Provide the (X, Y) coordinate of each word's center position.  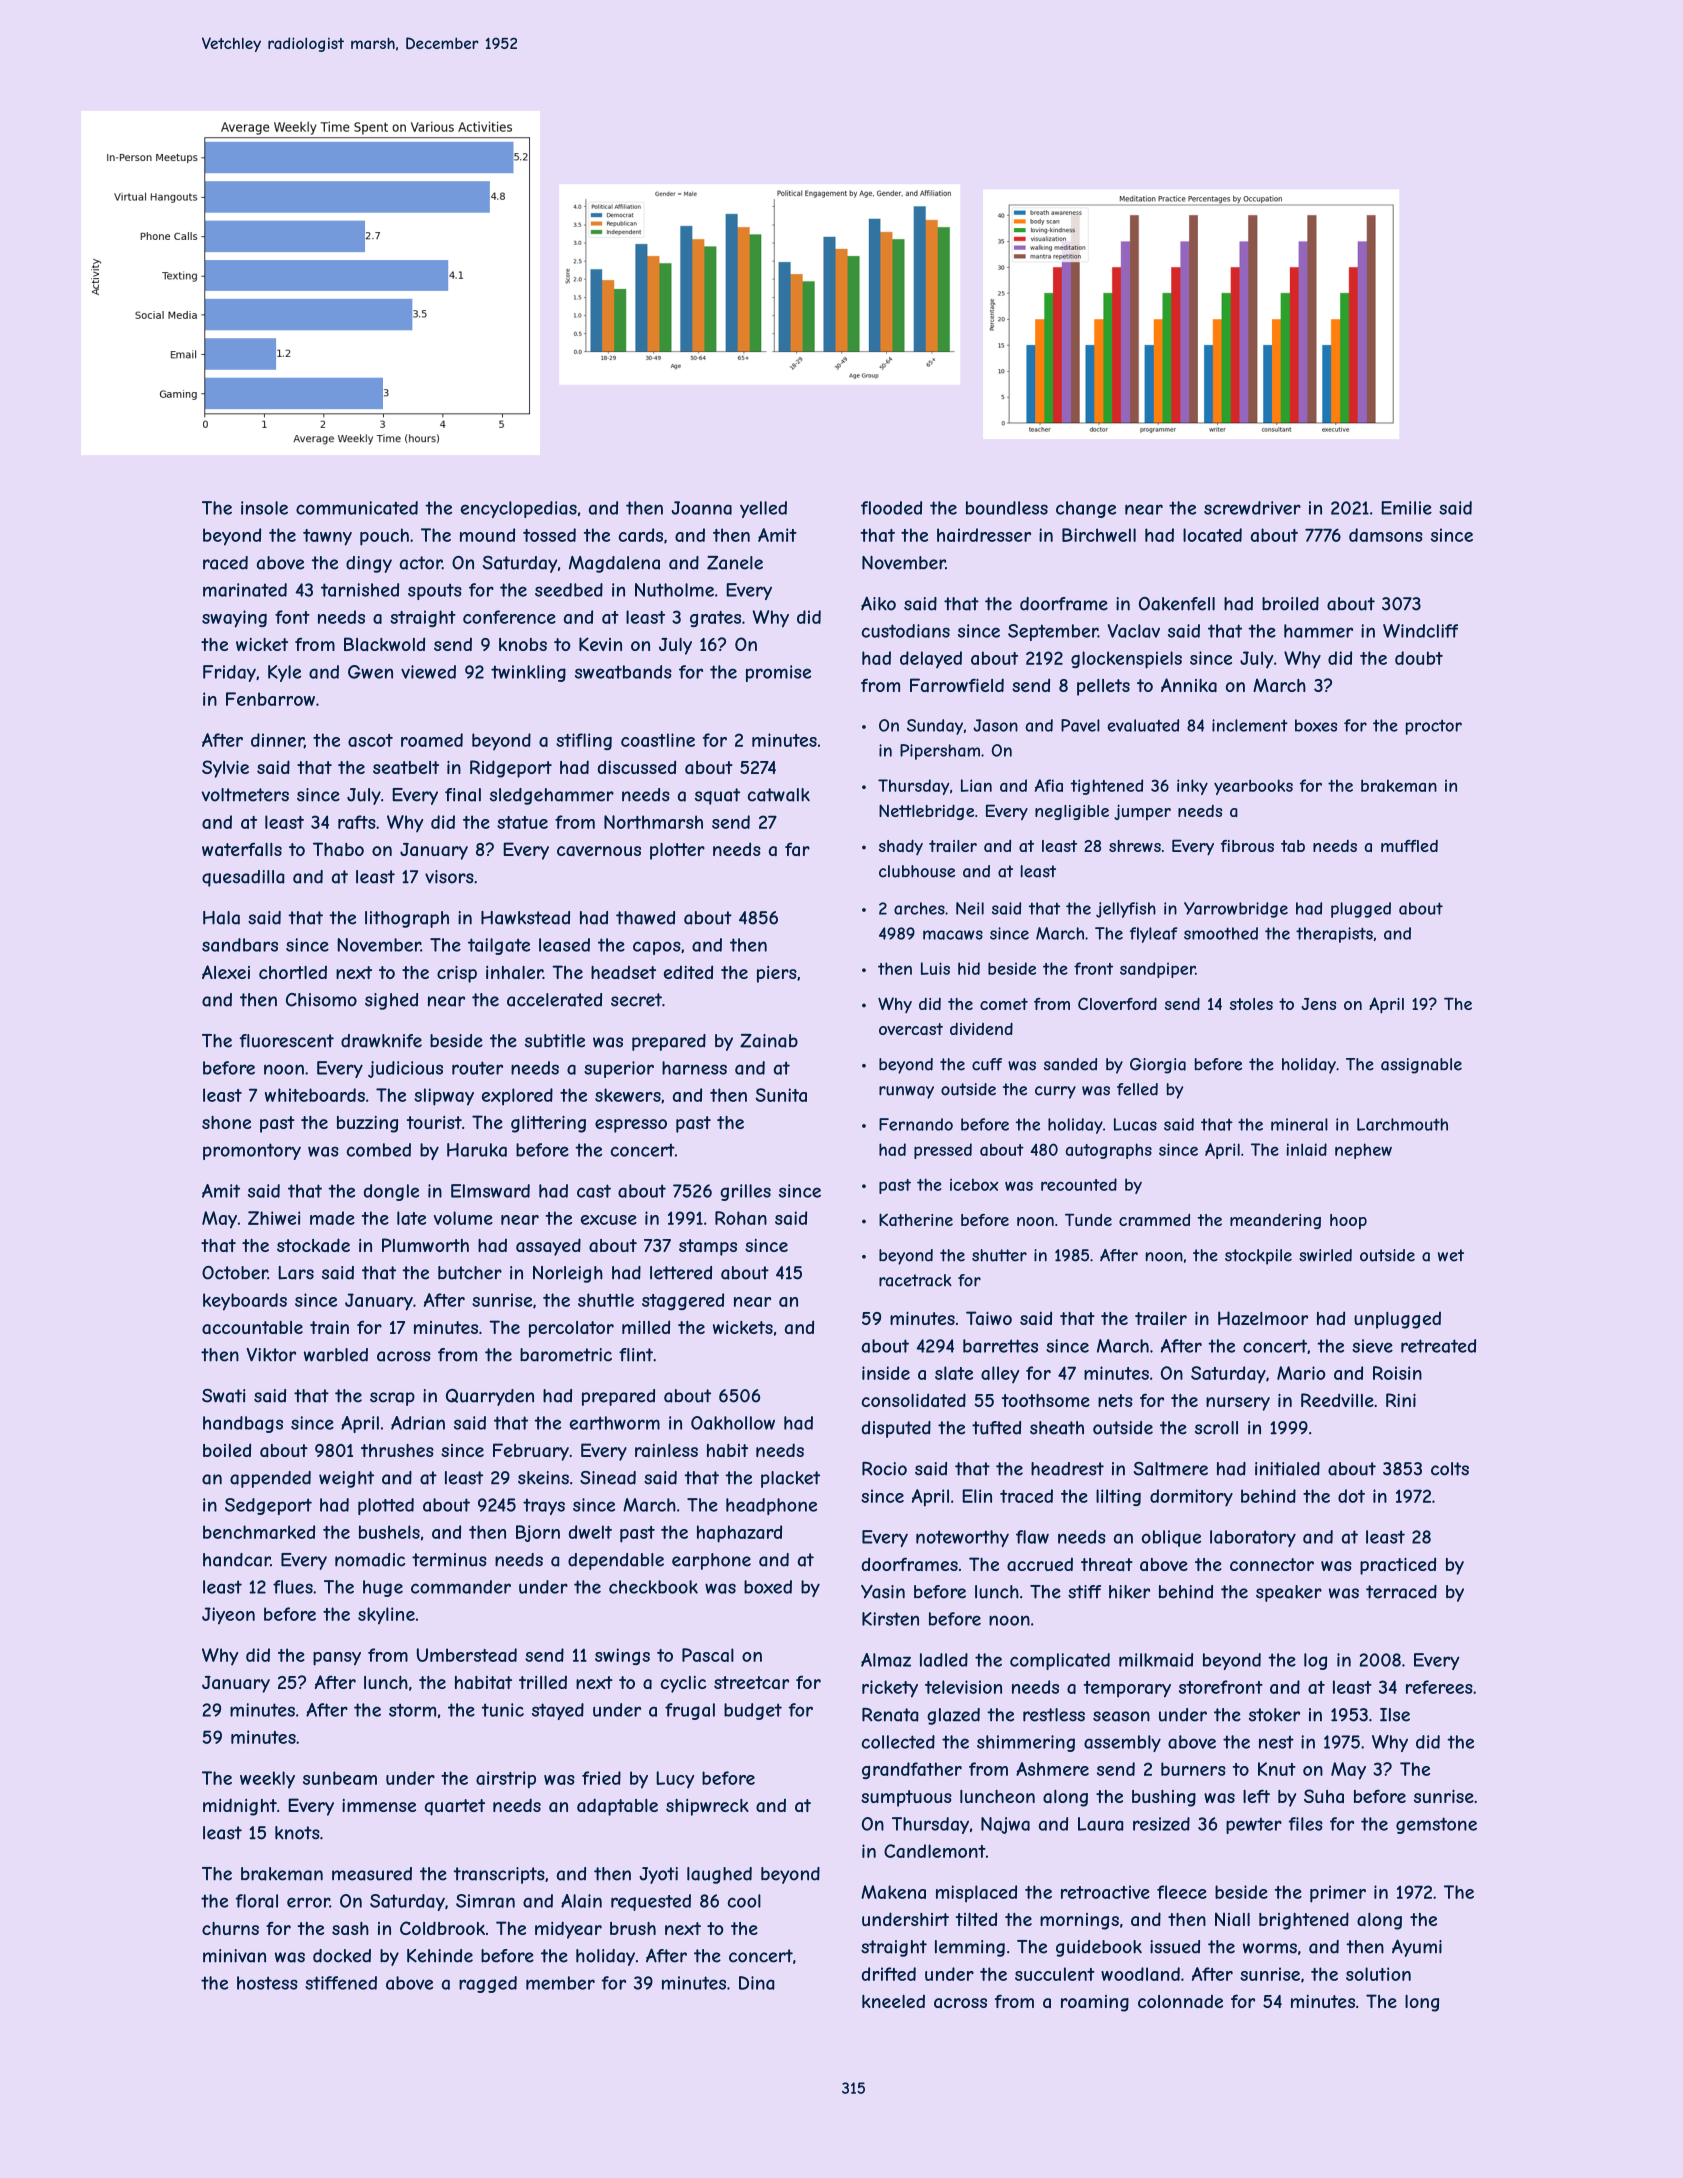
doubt (1419, 658)
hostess (267, 1983)
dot (1351, 1496)
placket (790, 1479)
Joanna (701, 508)
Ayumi (1417, 1948)
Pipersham (940, 752)
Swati (223, 1396)
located (1212, 535)
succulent (1055, 1974)
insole (264, 508)
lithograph (407, 919)
